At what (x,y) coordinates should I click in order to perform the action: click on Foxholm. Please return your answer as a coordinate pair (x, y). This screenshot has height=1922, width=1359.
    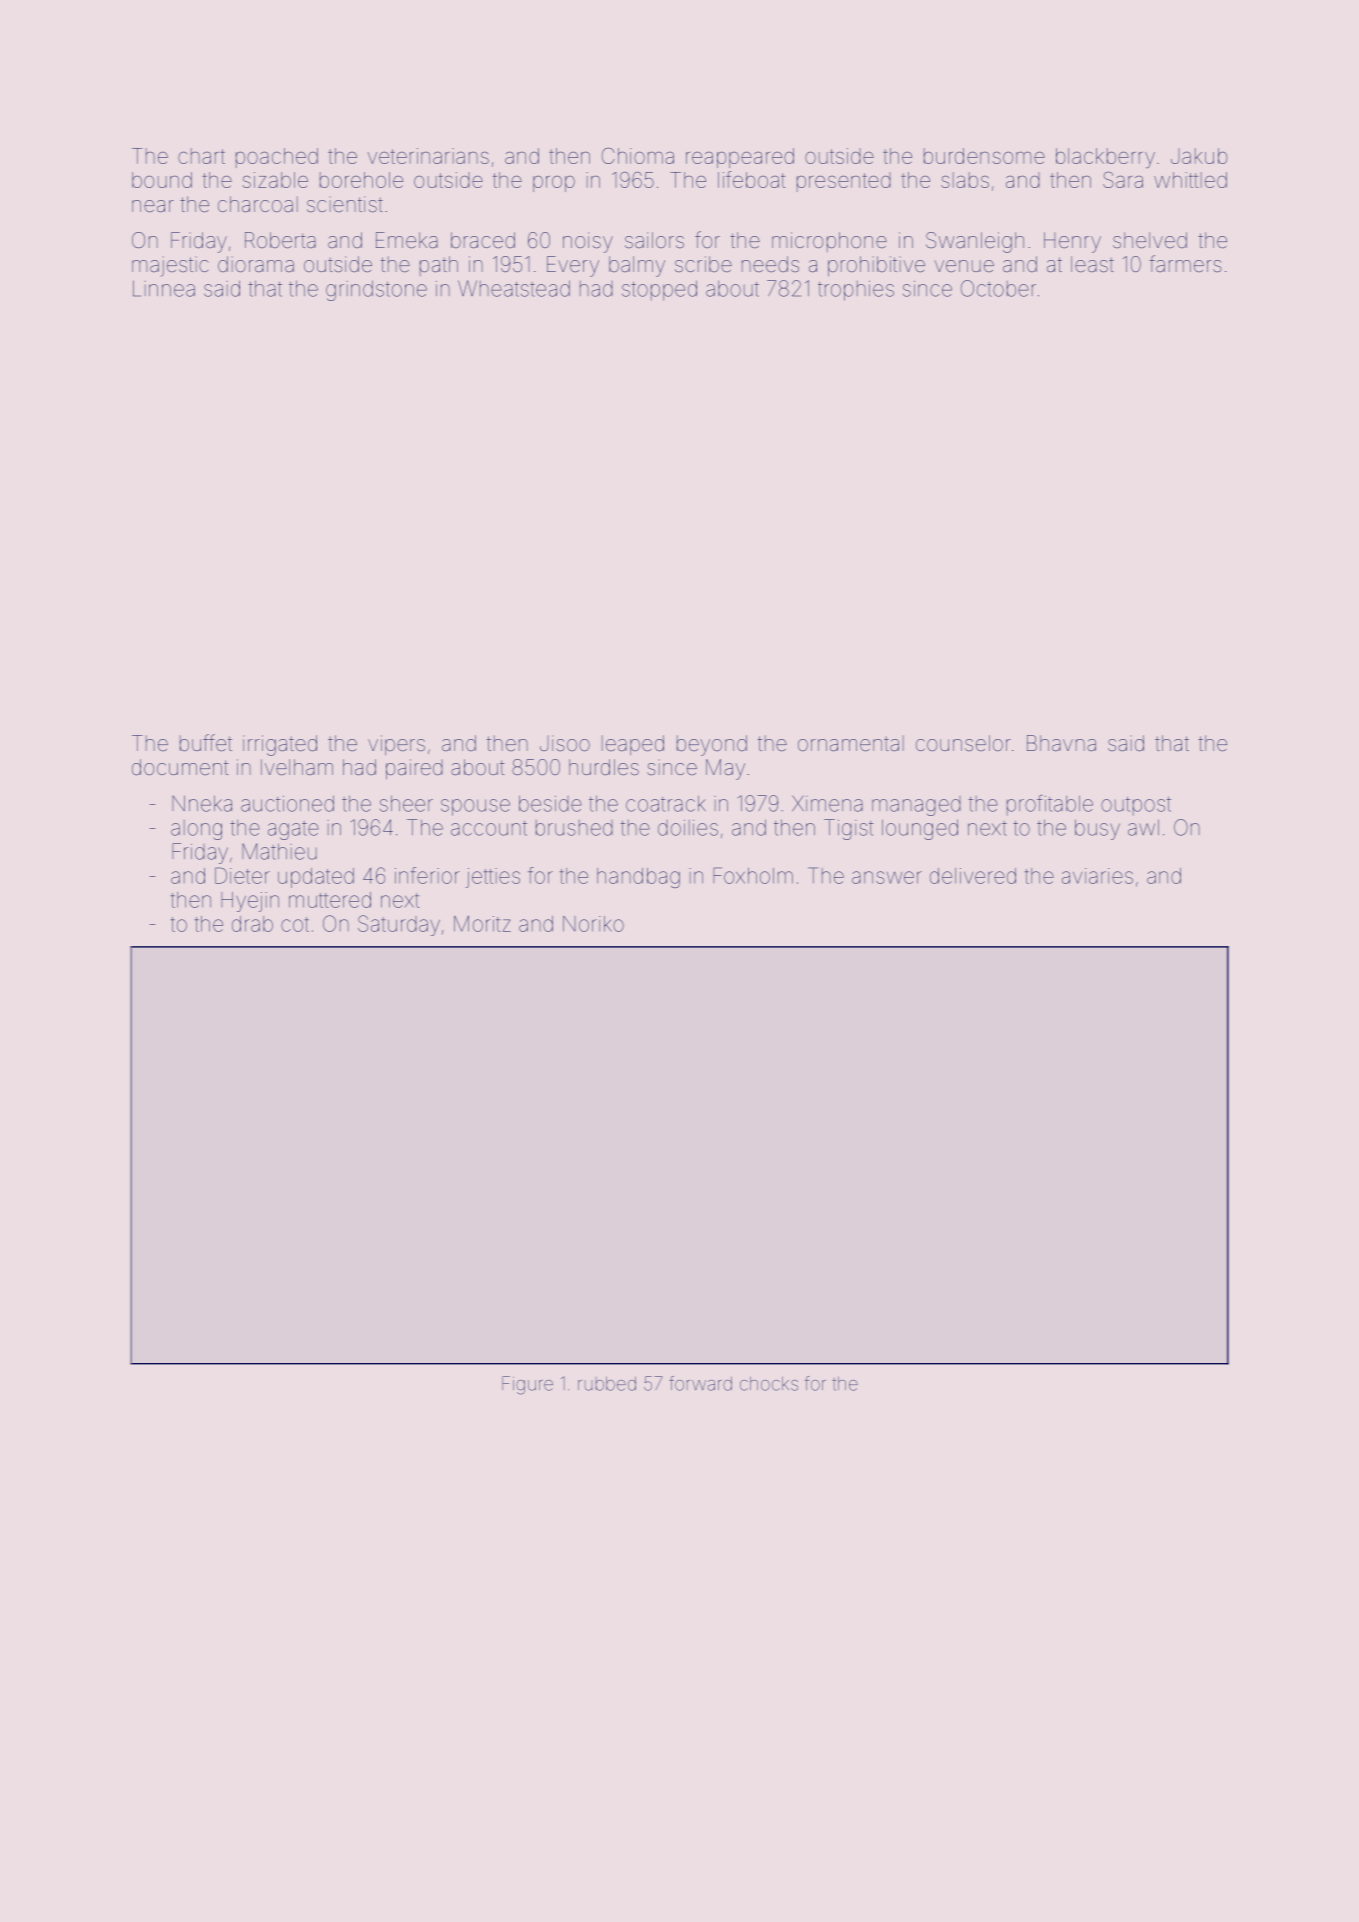
    Looking at the image, I should click on (753, 875).
